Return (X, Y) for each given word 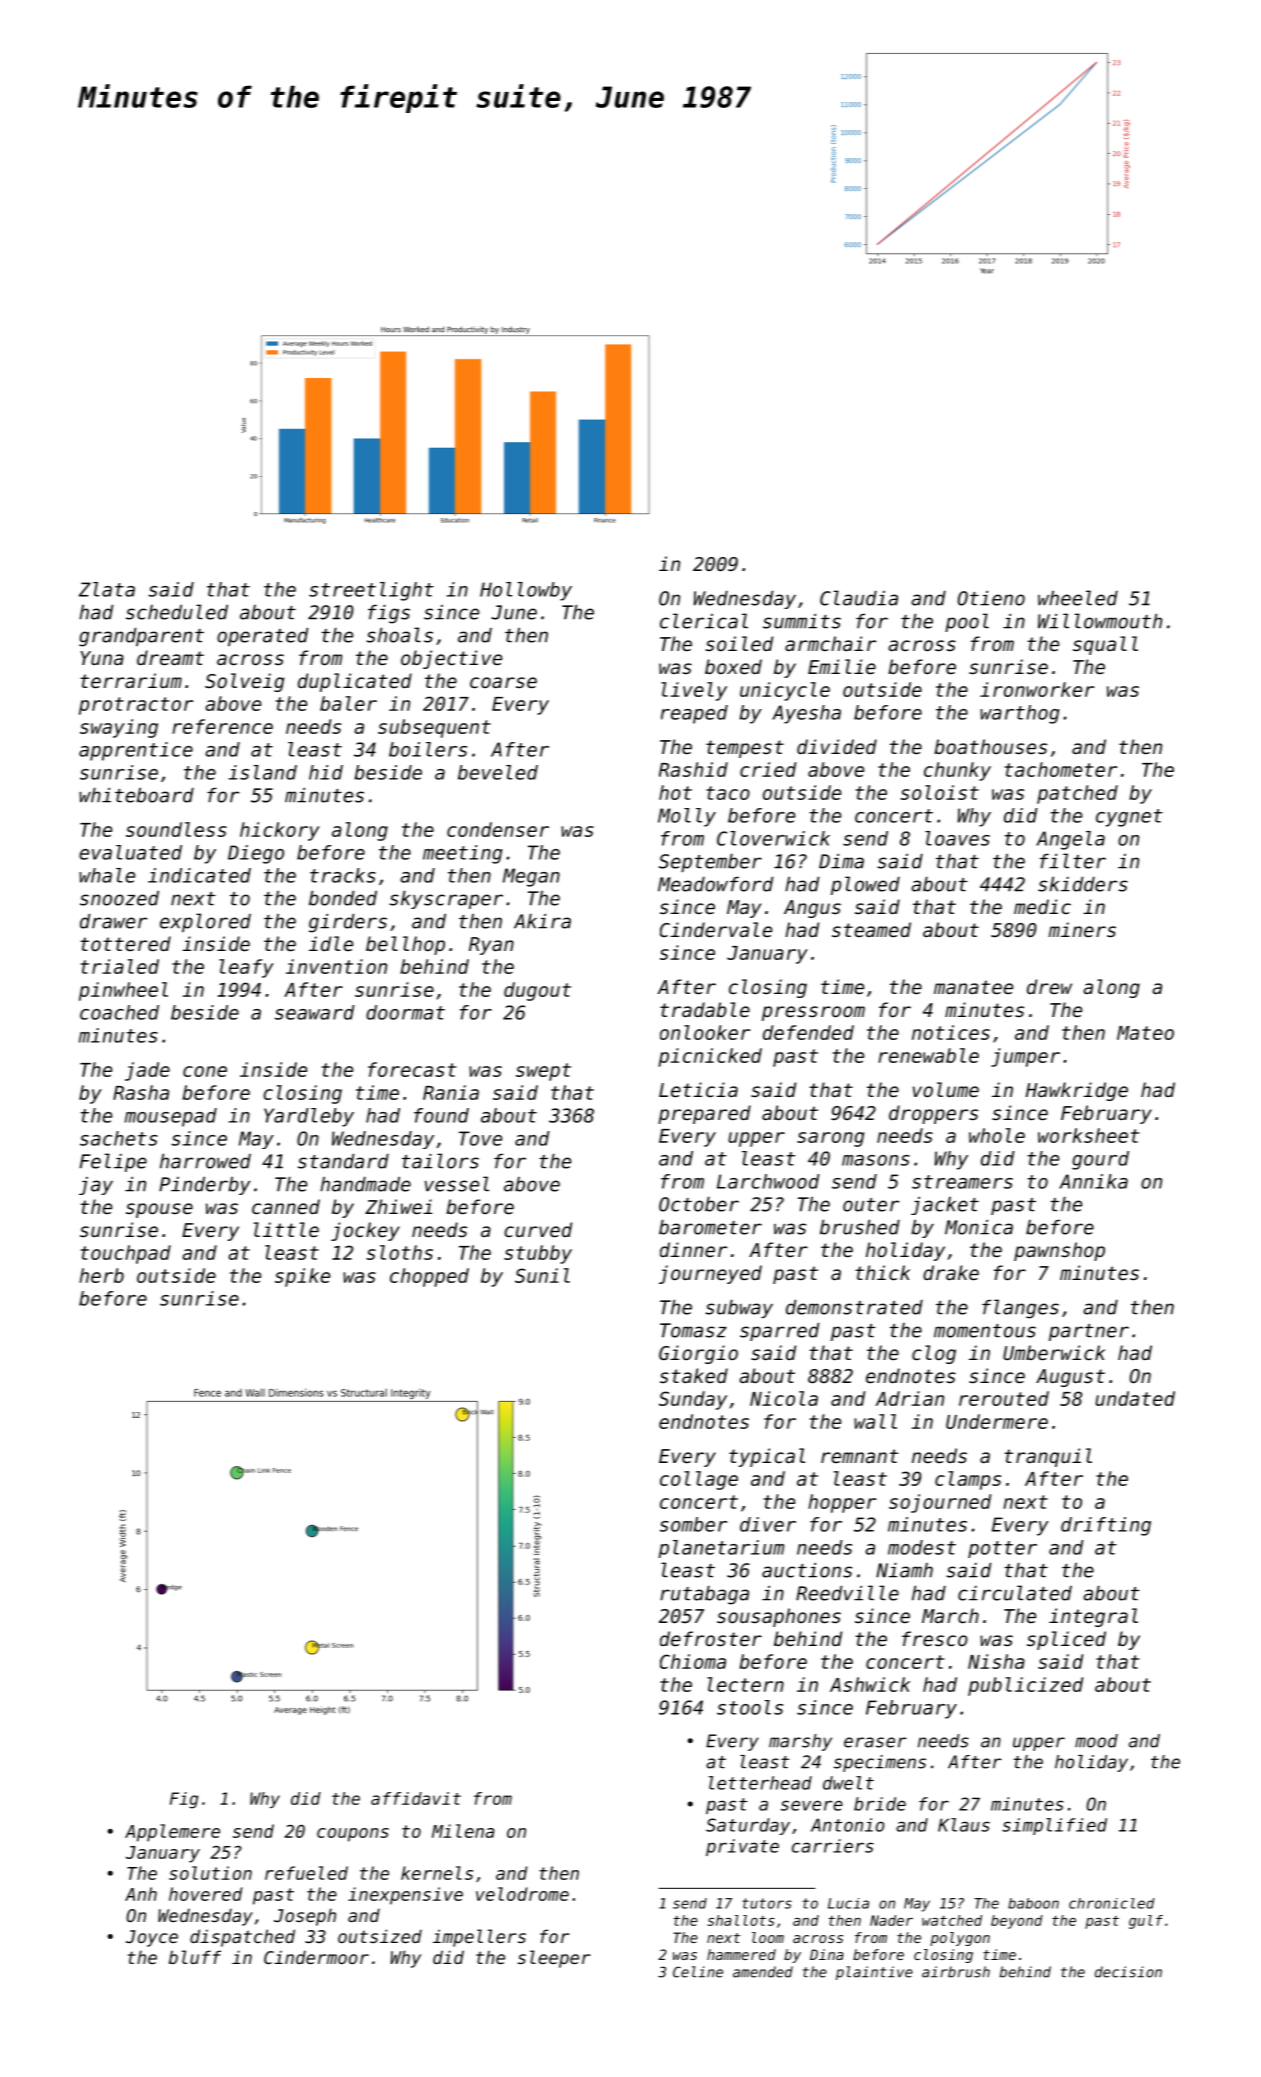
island (263, 772)
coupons (353, 1835)
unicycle (785, 691)
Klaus (964, 1825)
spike (302, 1277)
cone (205, 1071)
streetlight (371, 591)
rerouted (1004, 1398)
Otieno (991, 598)
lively (694, 691)
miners (1082, 929)
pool (967, 622)
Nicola (784, 1398)
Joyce (152, 1938)
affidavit (416, 1798)
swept (543, 1072)
